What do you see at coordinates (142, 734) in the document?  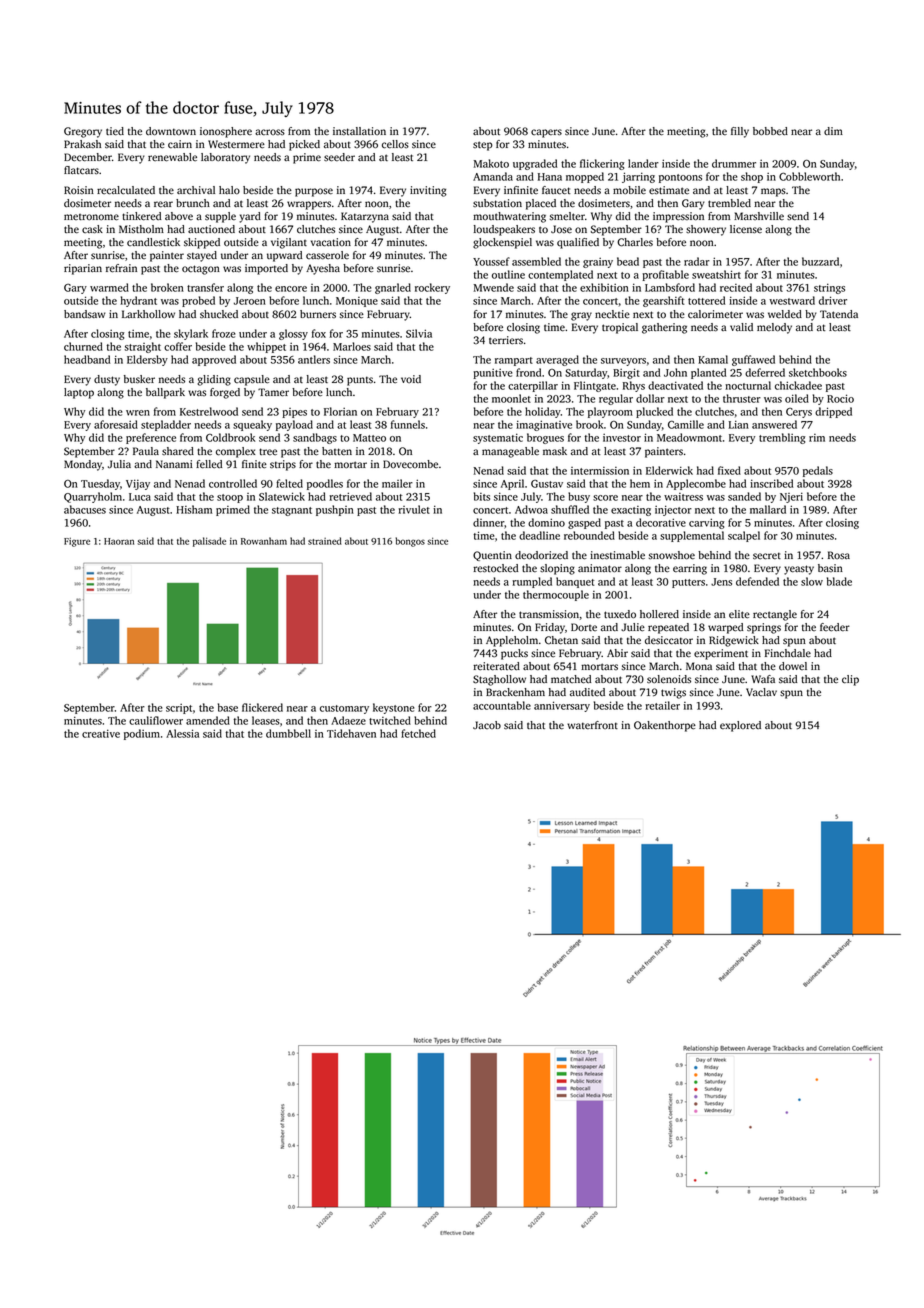 I see `podium` at bounding box center [142, 734].
